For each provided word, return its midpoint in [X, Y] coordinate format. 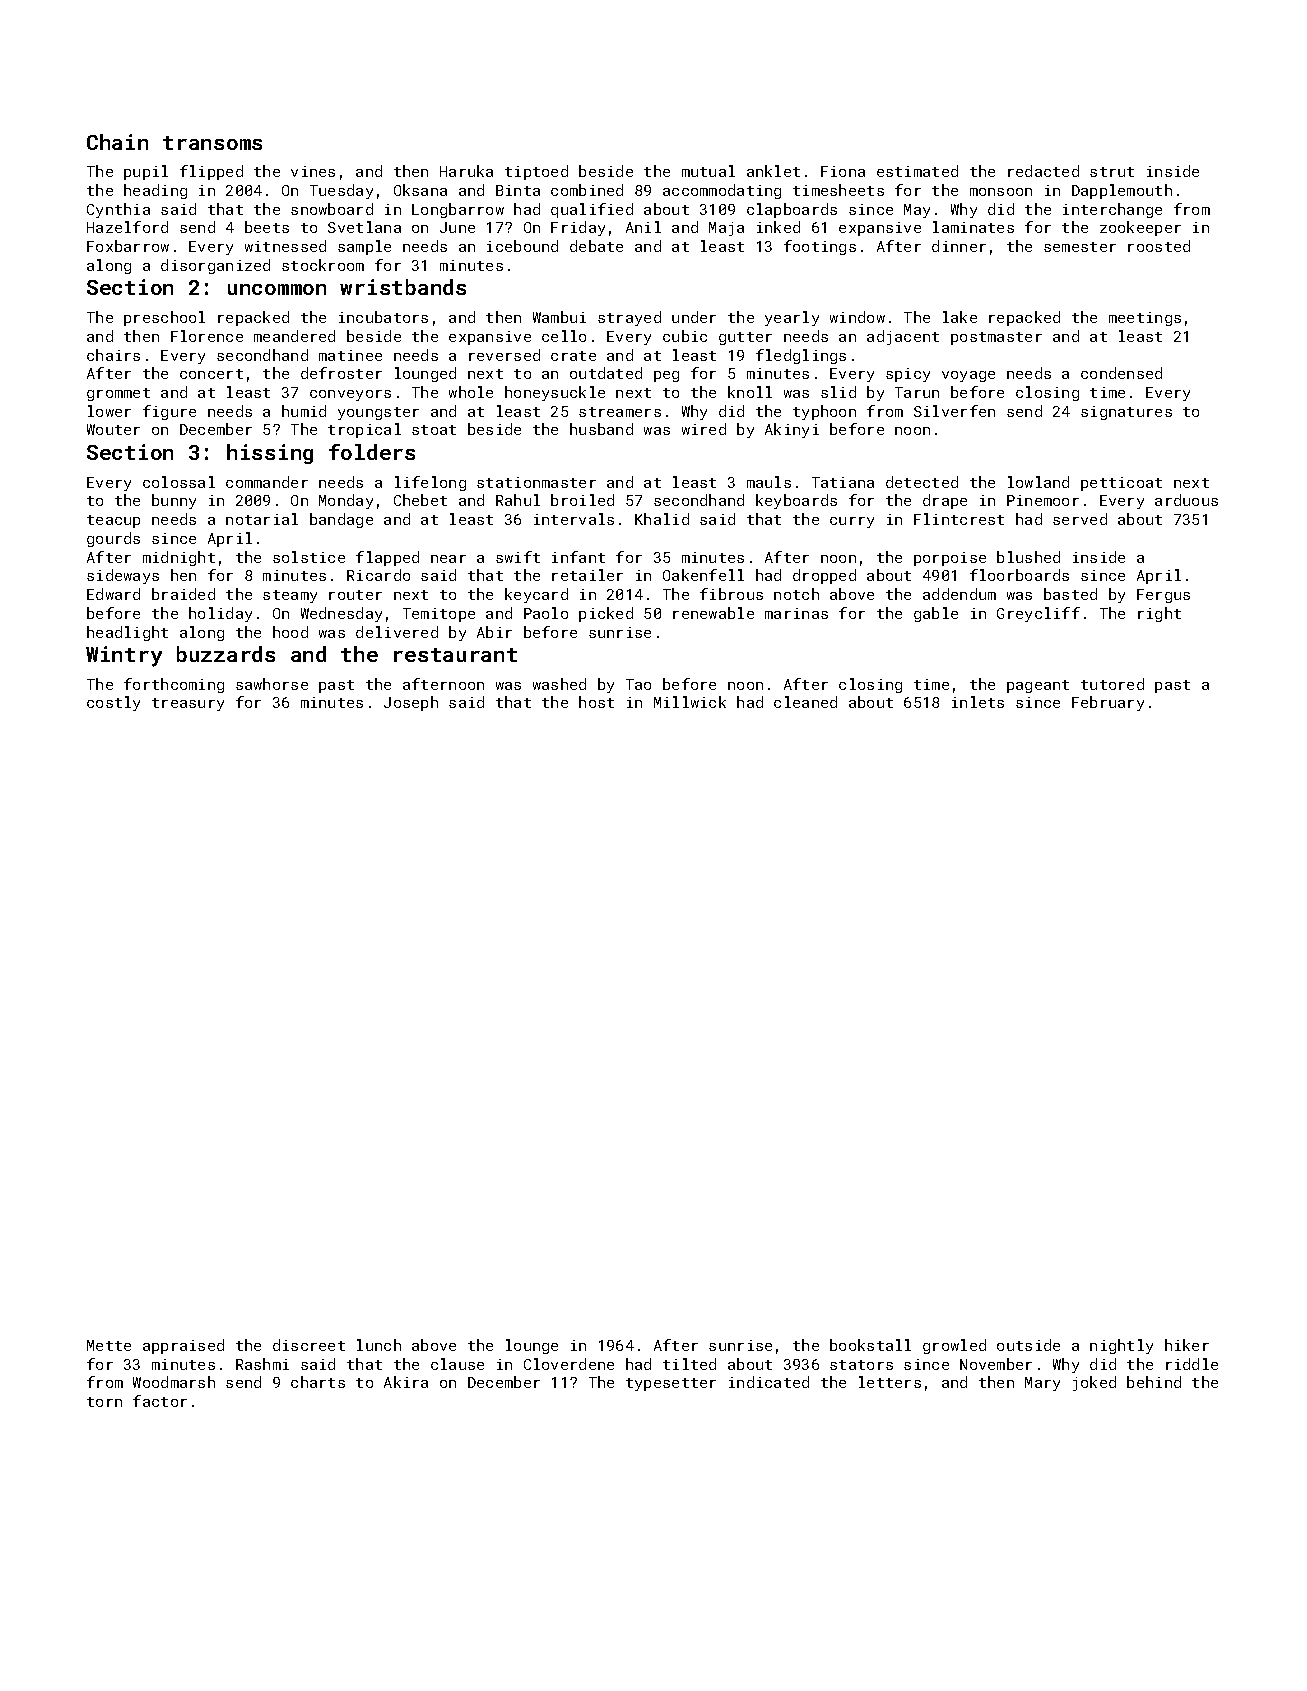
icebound [522, 246]
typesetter [671, 1384]
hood [290, 632]
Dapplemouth [1122, 191]
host [596, 702]
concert [211, 374]
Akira [406, 1382]
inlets [978, 702]
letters [890, 1382]
